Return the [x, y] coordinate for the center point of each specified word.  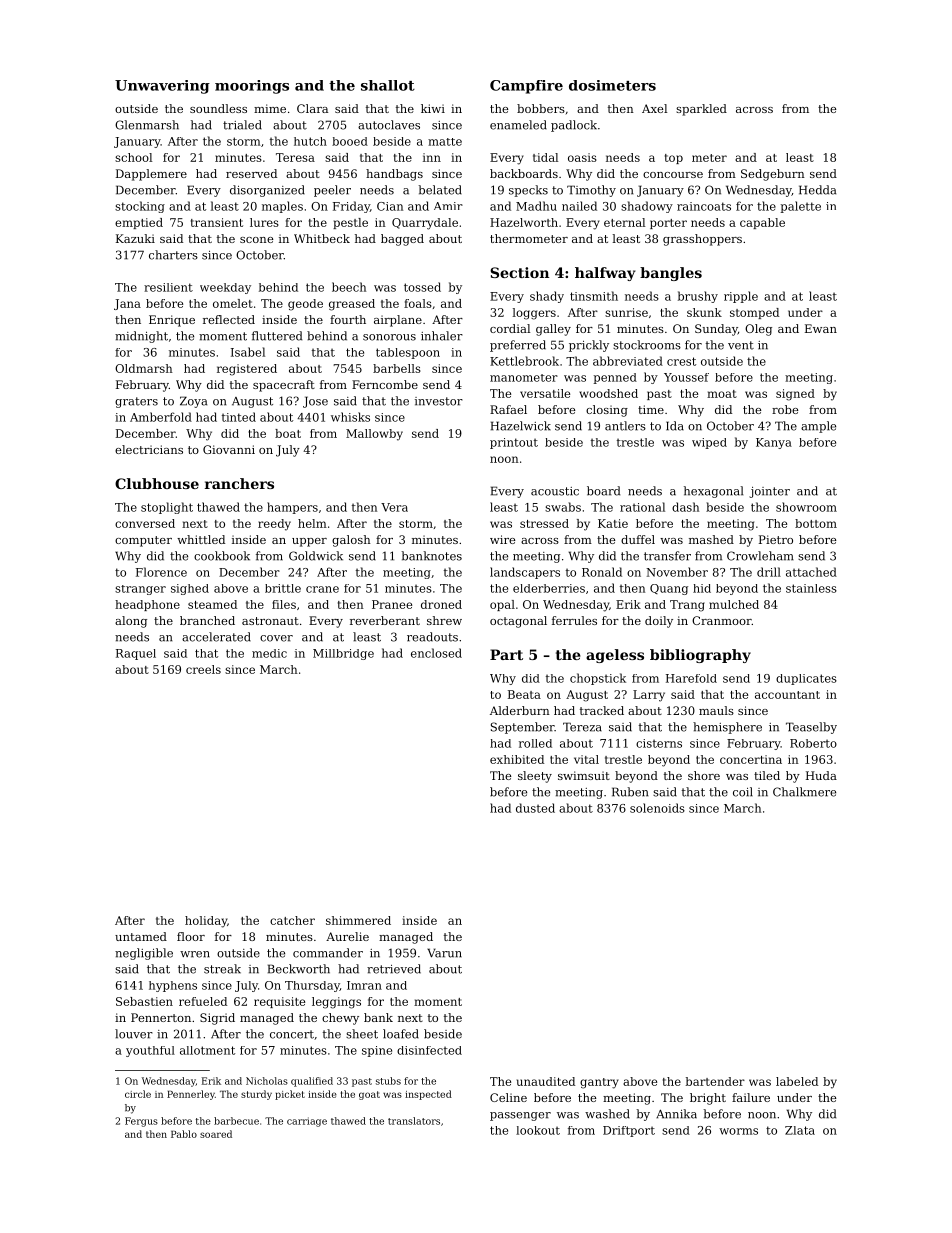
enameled [518, 125]
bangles [671, 274]
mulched [734, 604]
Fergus [141, 1122]
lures [264, 222]
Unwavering [162, 87]
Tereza [582, 727]
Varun [444, 953]
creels [203, 669]
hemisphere [727, 728]
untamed [141, 936]
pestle [350, 223]
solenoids [657, 808]
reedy [274, 525]
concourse [673, 175]
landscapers [525, 573]
